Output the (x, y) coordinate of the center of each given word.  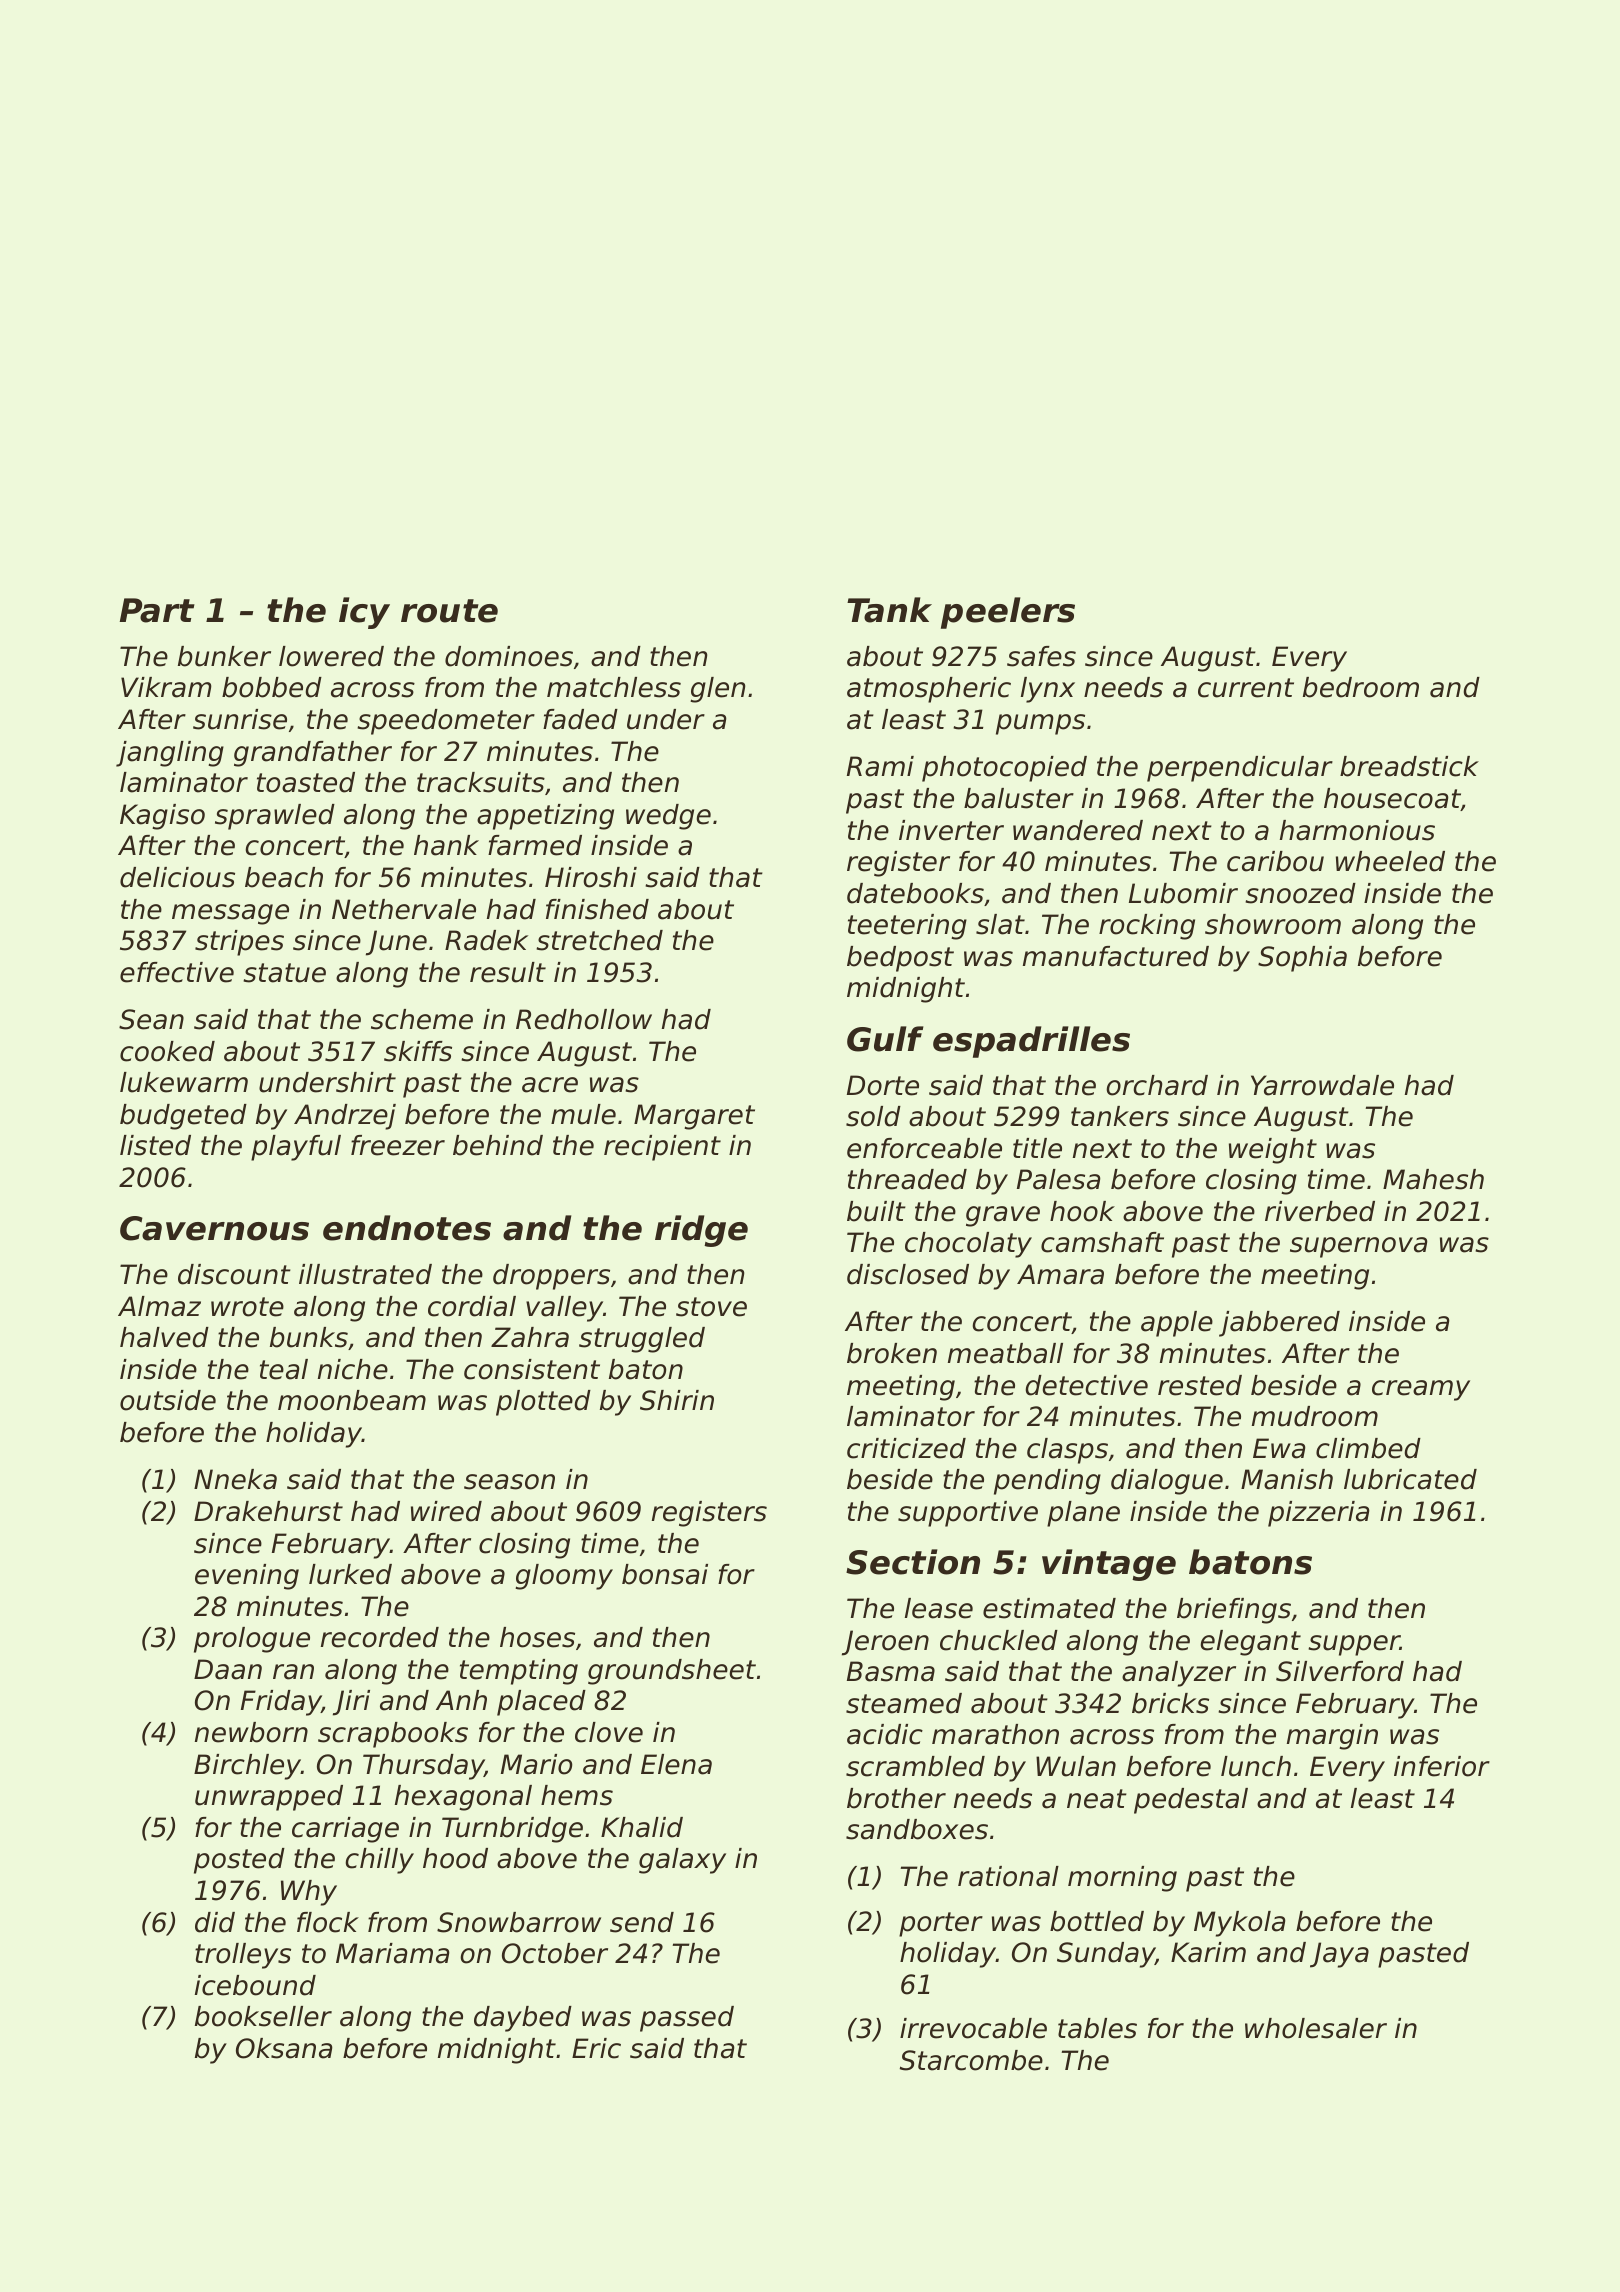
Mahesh (1433, 1179)
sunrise (240, 719)
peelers (1008, 613)
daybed (523, 2019)
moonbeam (352, 1400)
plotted (543, 1403)
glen (717, 690)
